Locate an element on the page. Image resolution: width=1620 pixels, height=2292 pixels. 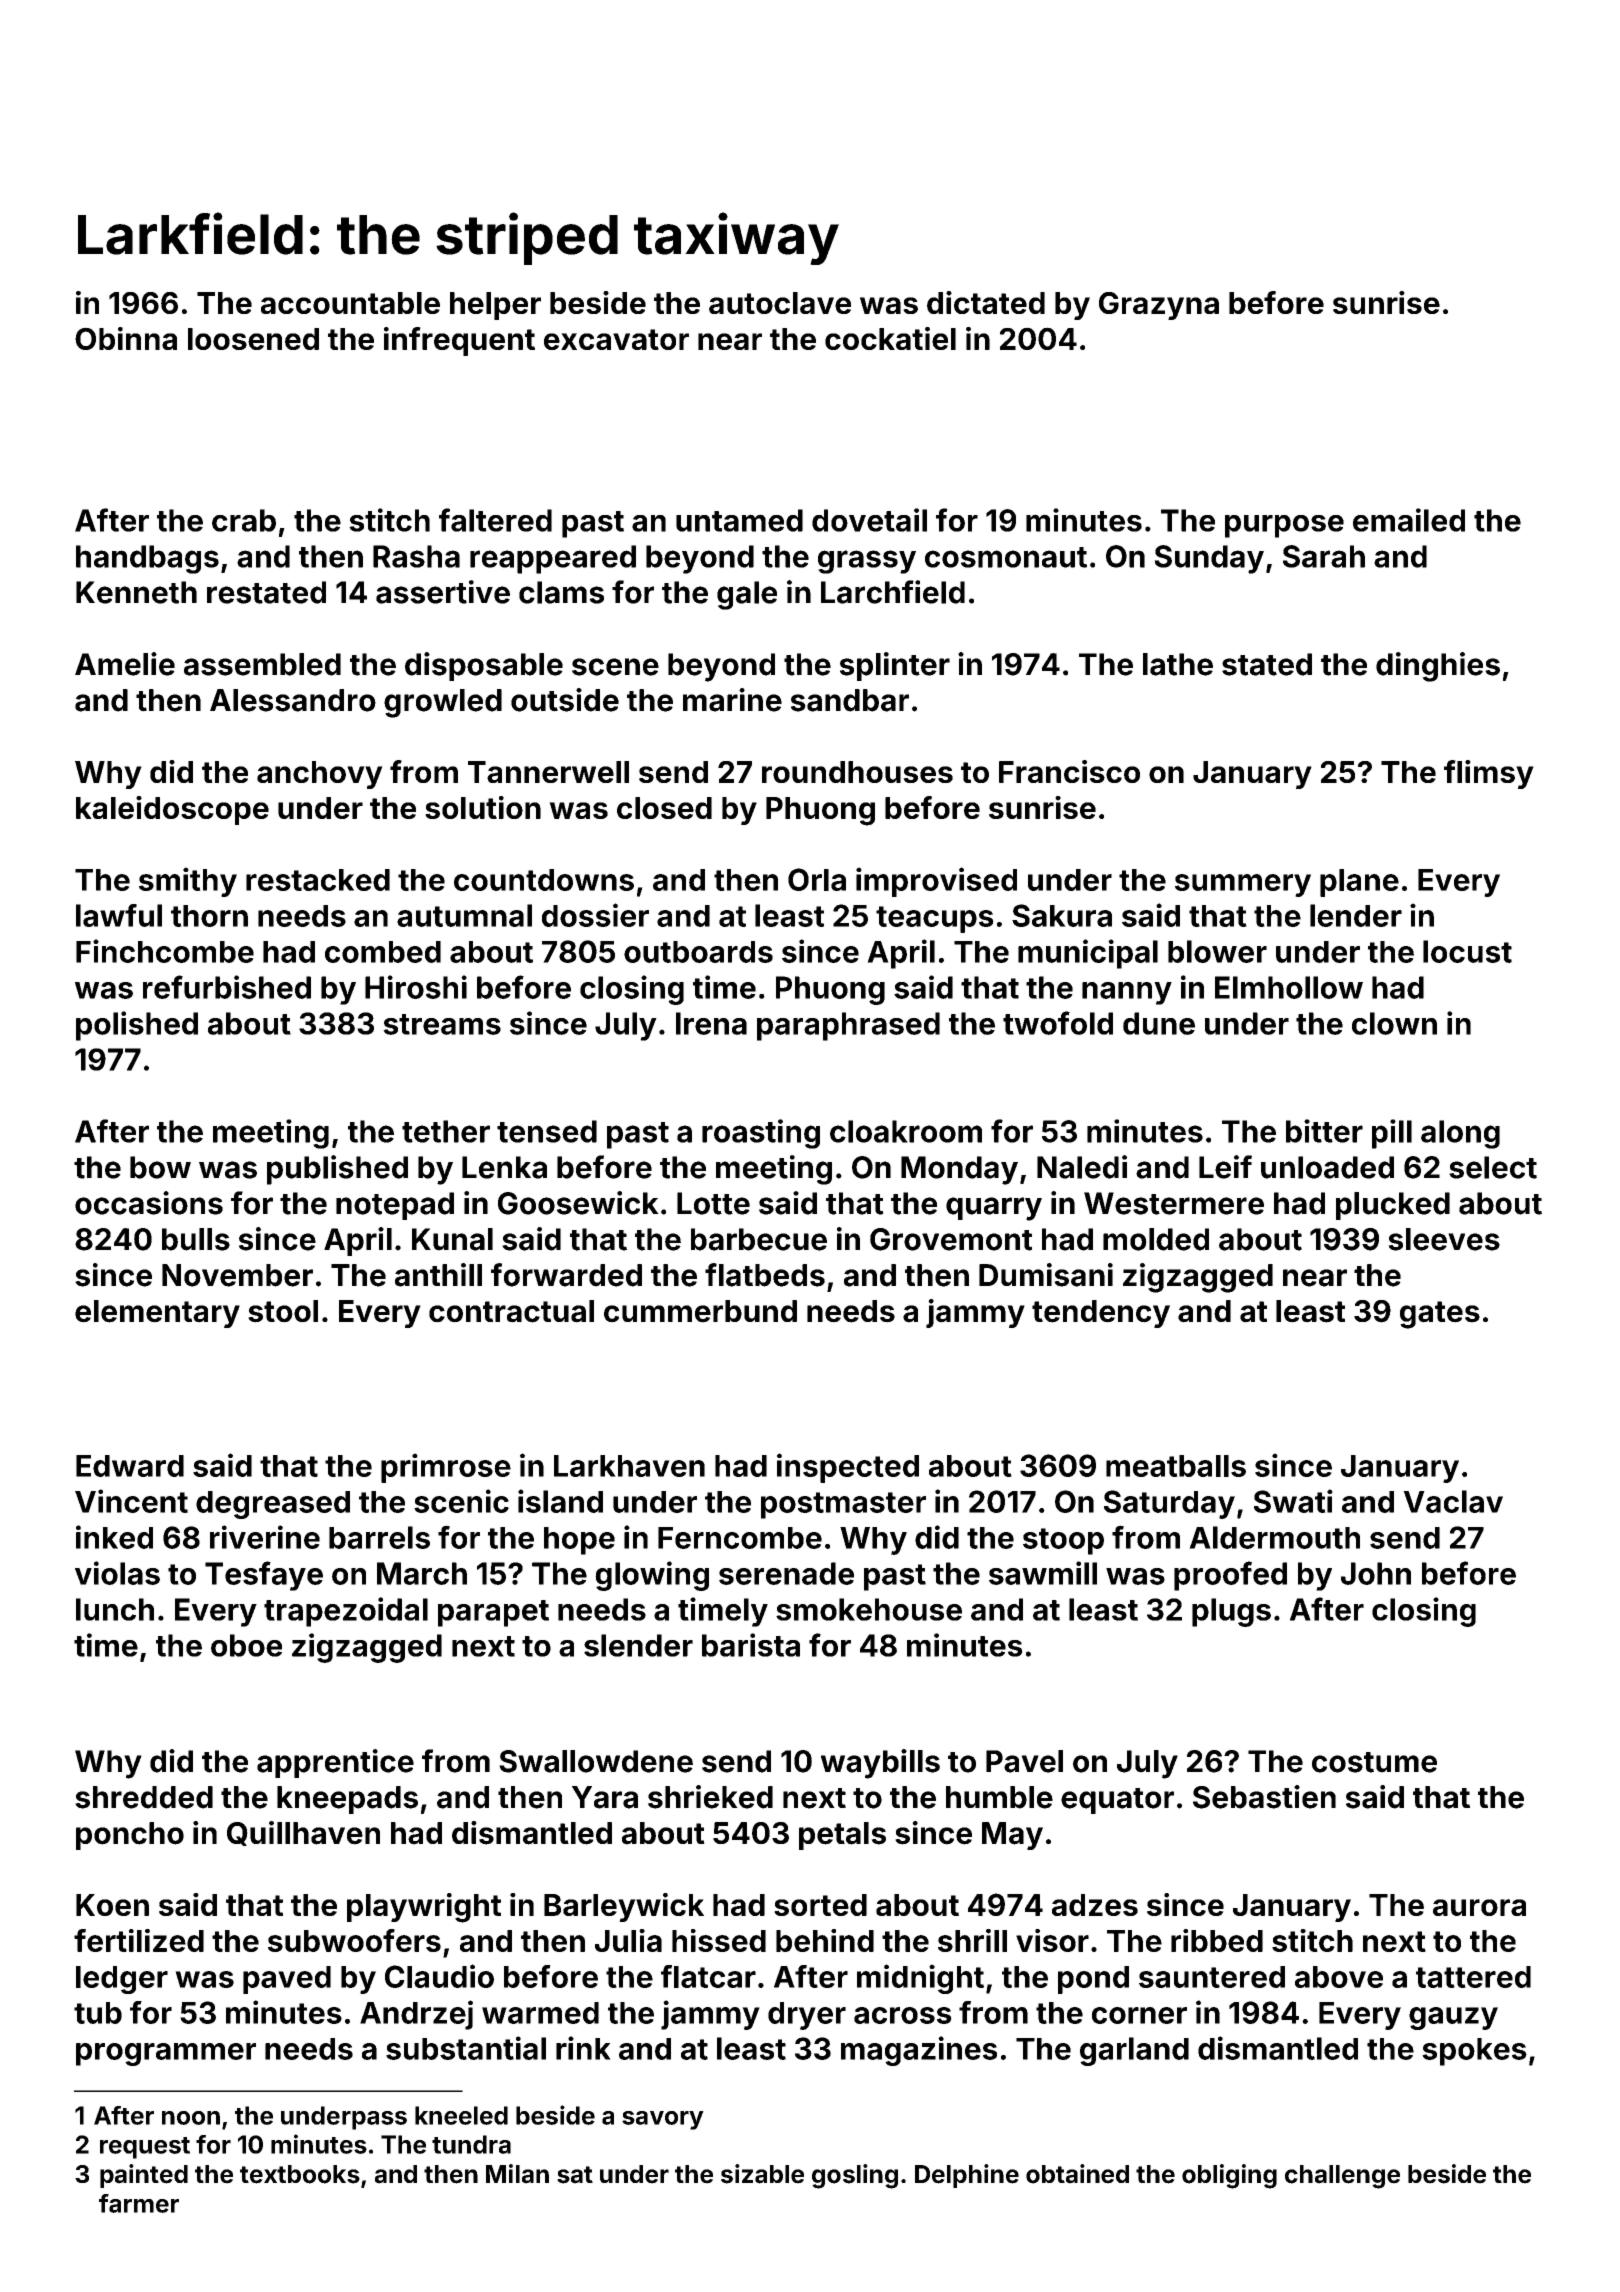
flatbeds is located at coordinates (765, 1275).
